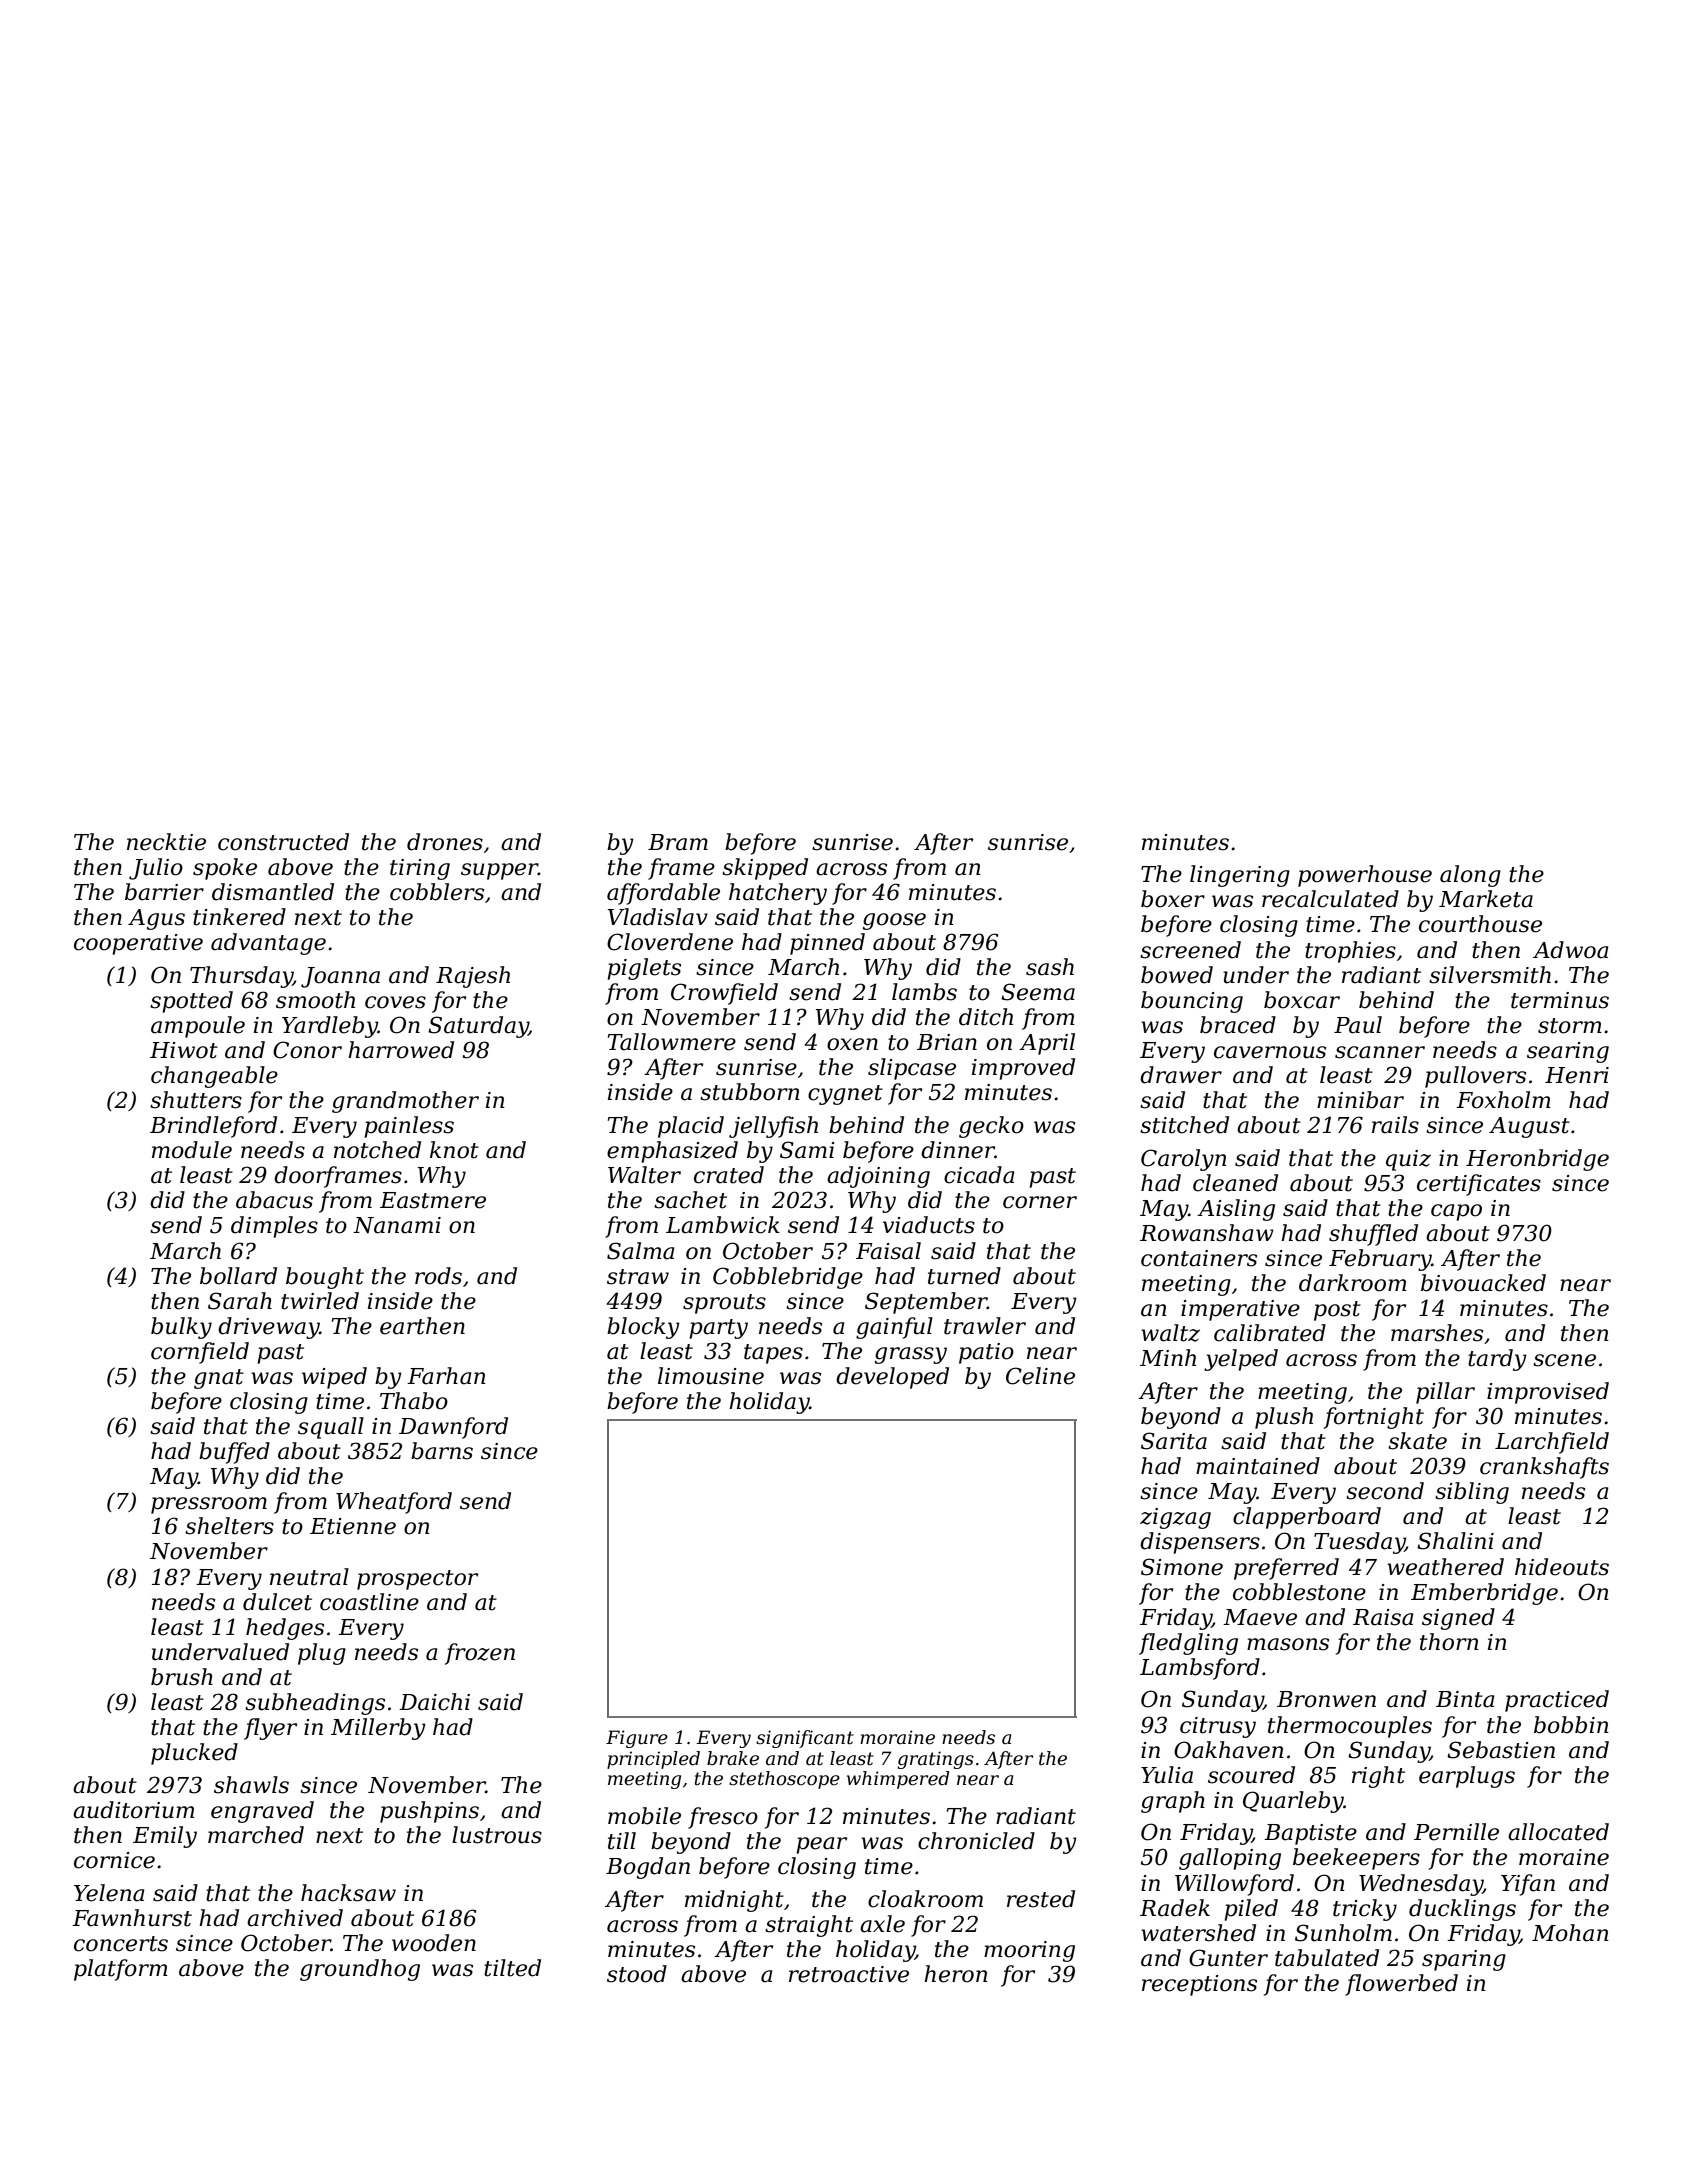 Image resolution: width=1683 pixels, height=2178 pixels. I want to click on skipped, so click(765, 869).
